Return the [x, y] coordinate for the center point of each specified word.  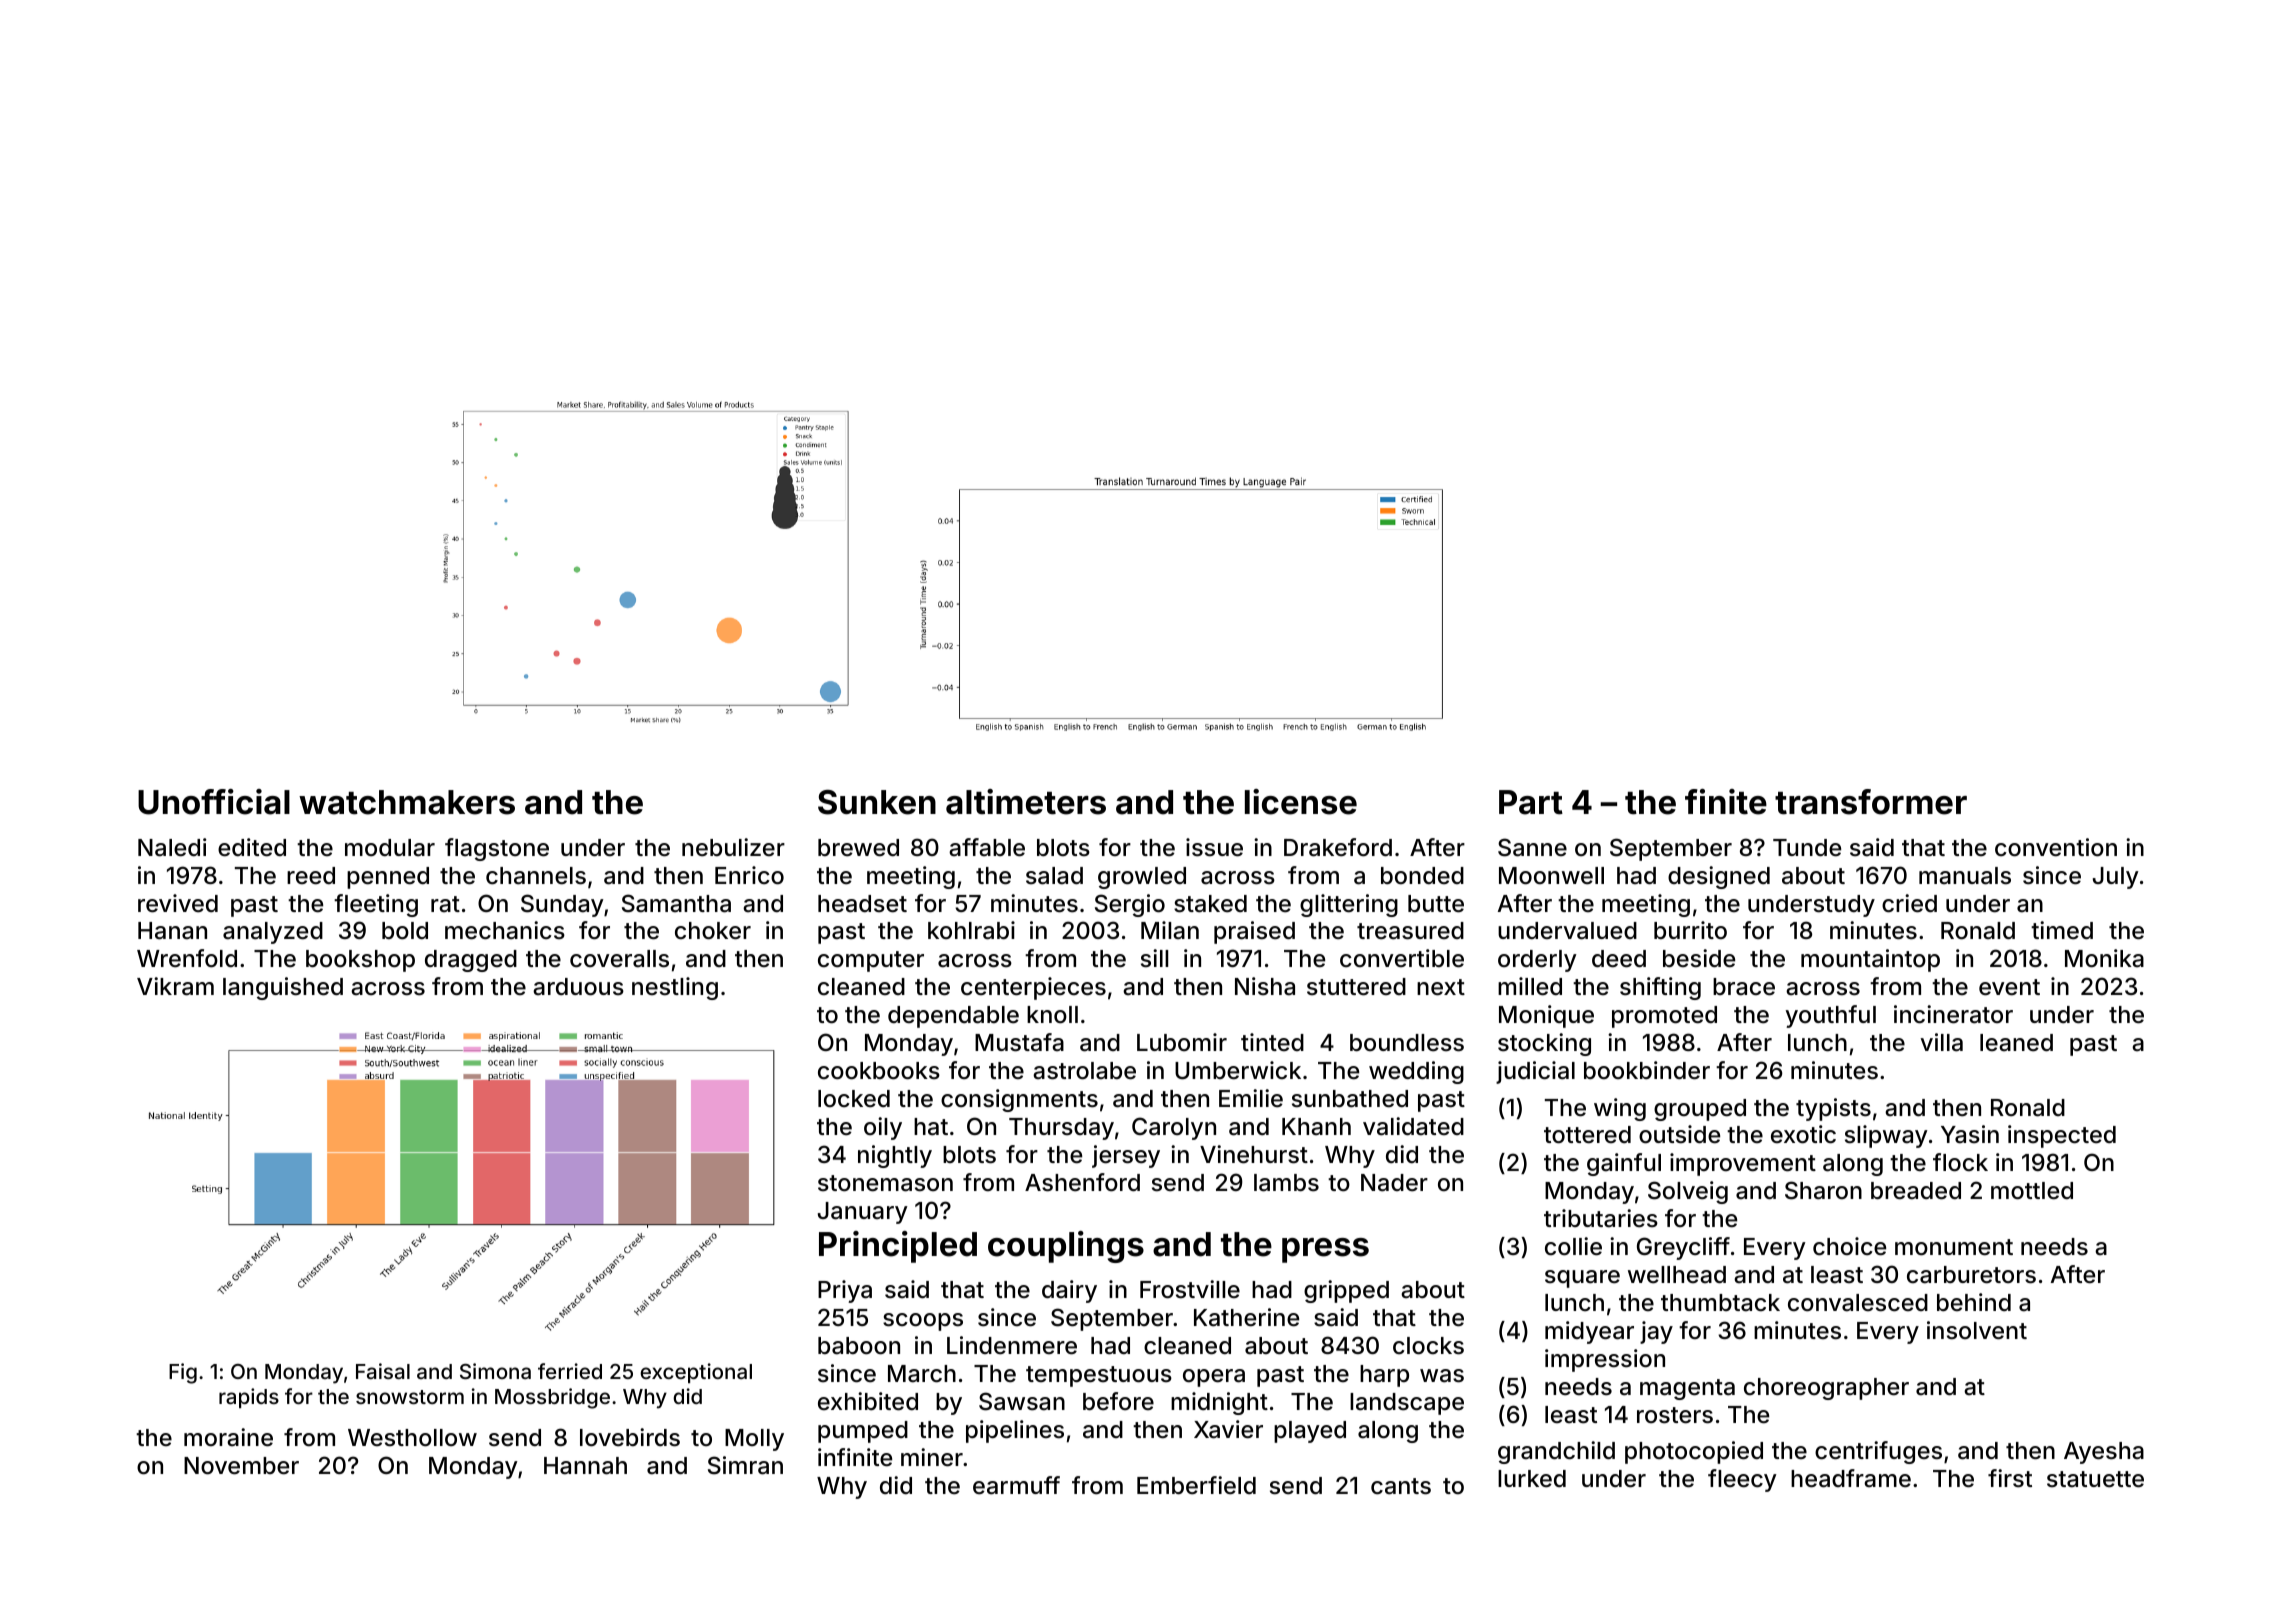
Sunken [877, 802]
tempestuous [1099, 1376]
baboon [859, 1346]
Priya [845, 1291]
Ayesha [2104, 1453]
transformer [1871, 802]
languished [283, 988]
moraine [228, 1437]
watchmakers [407, 802]
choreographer [1826, 1389]
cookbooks [879, 1071]
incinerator [1953, 1014]
